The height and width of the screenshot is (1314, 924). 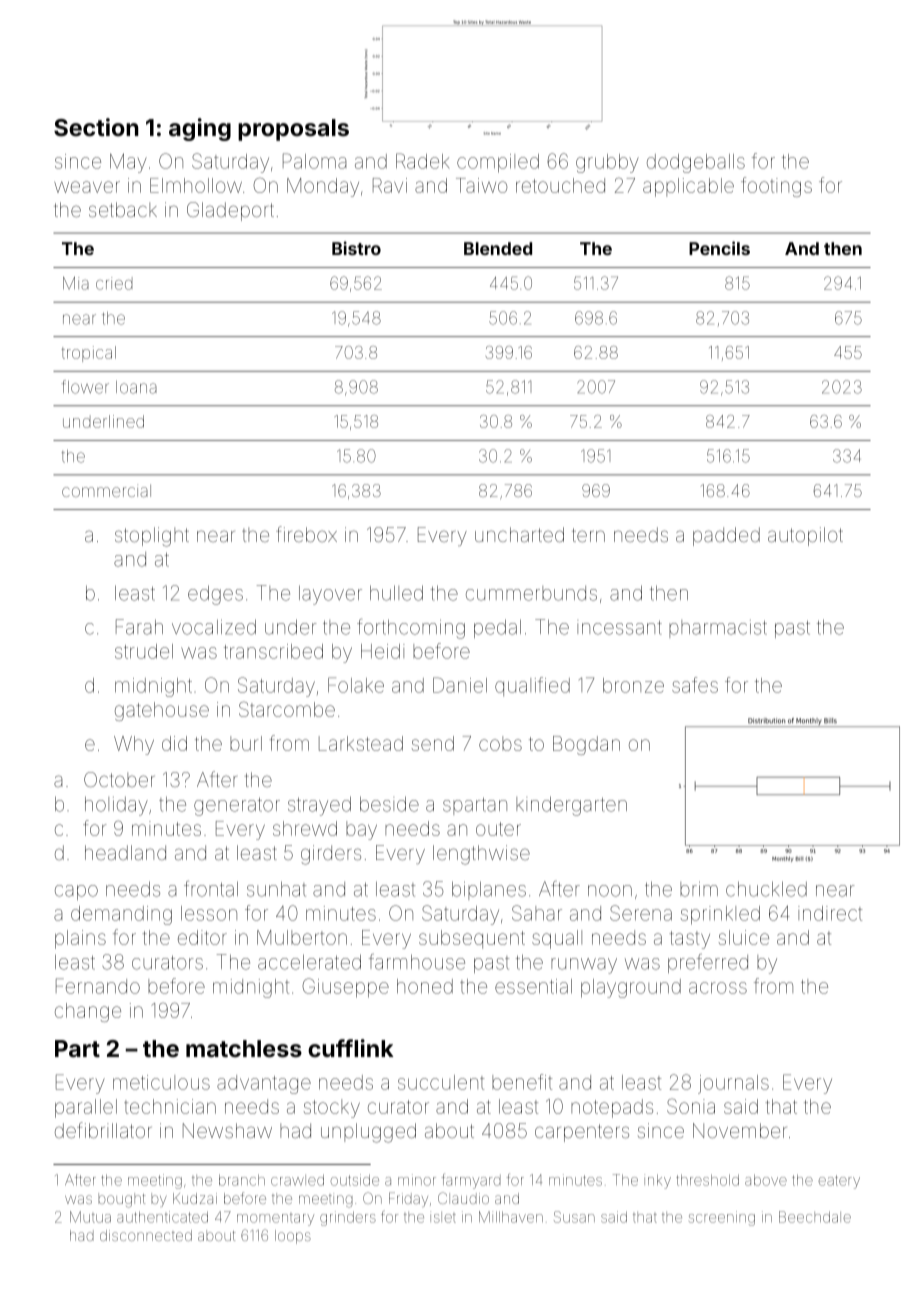 What do you see at coordinates (776, 187) in the screenshot?
I see `footings` at bounding box center [776, 187].
